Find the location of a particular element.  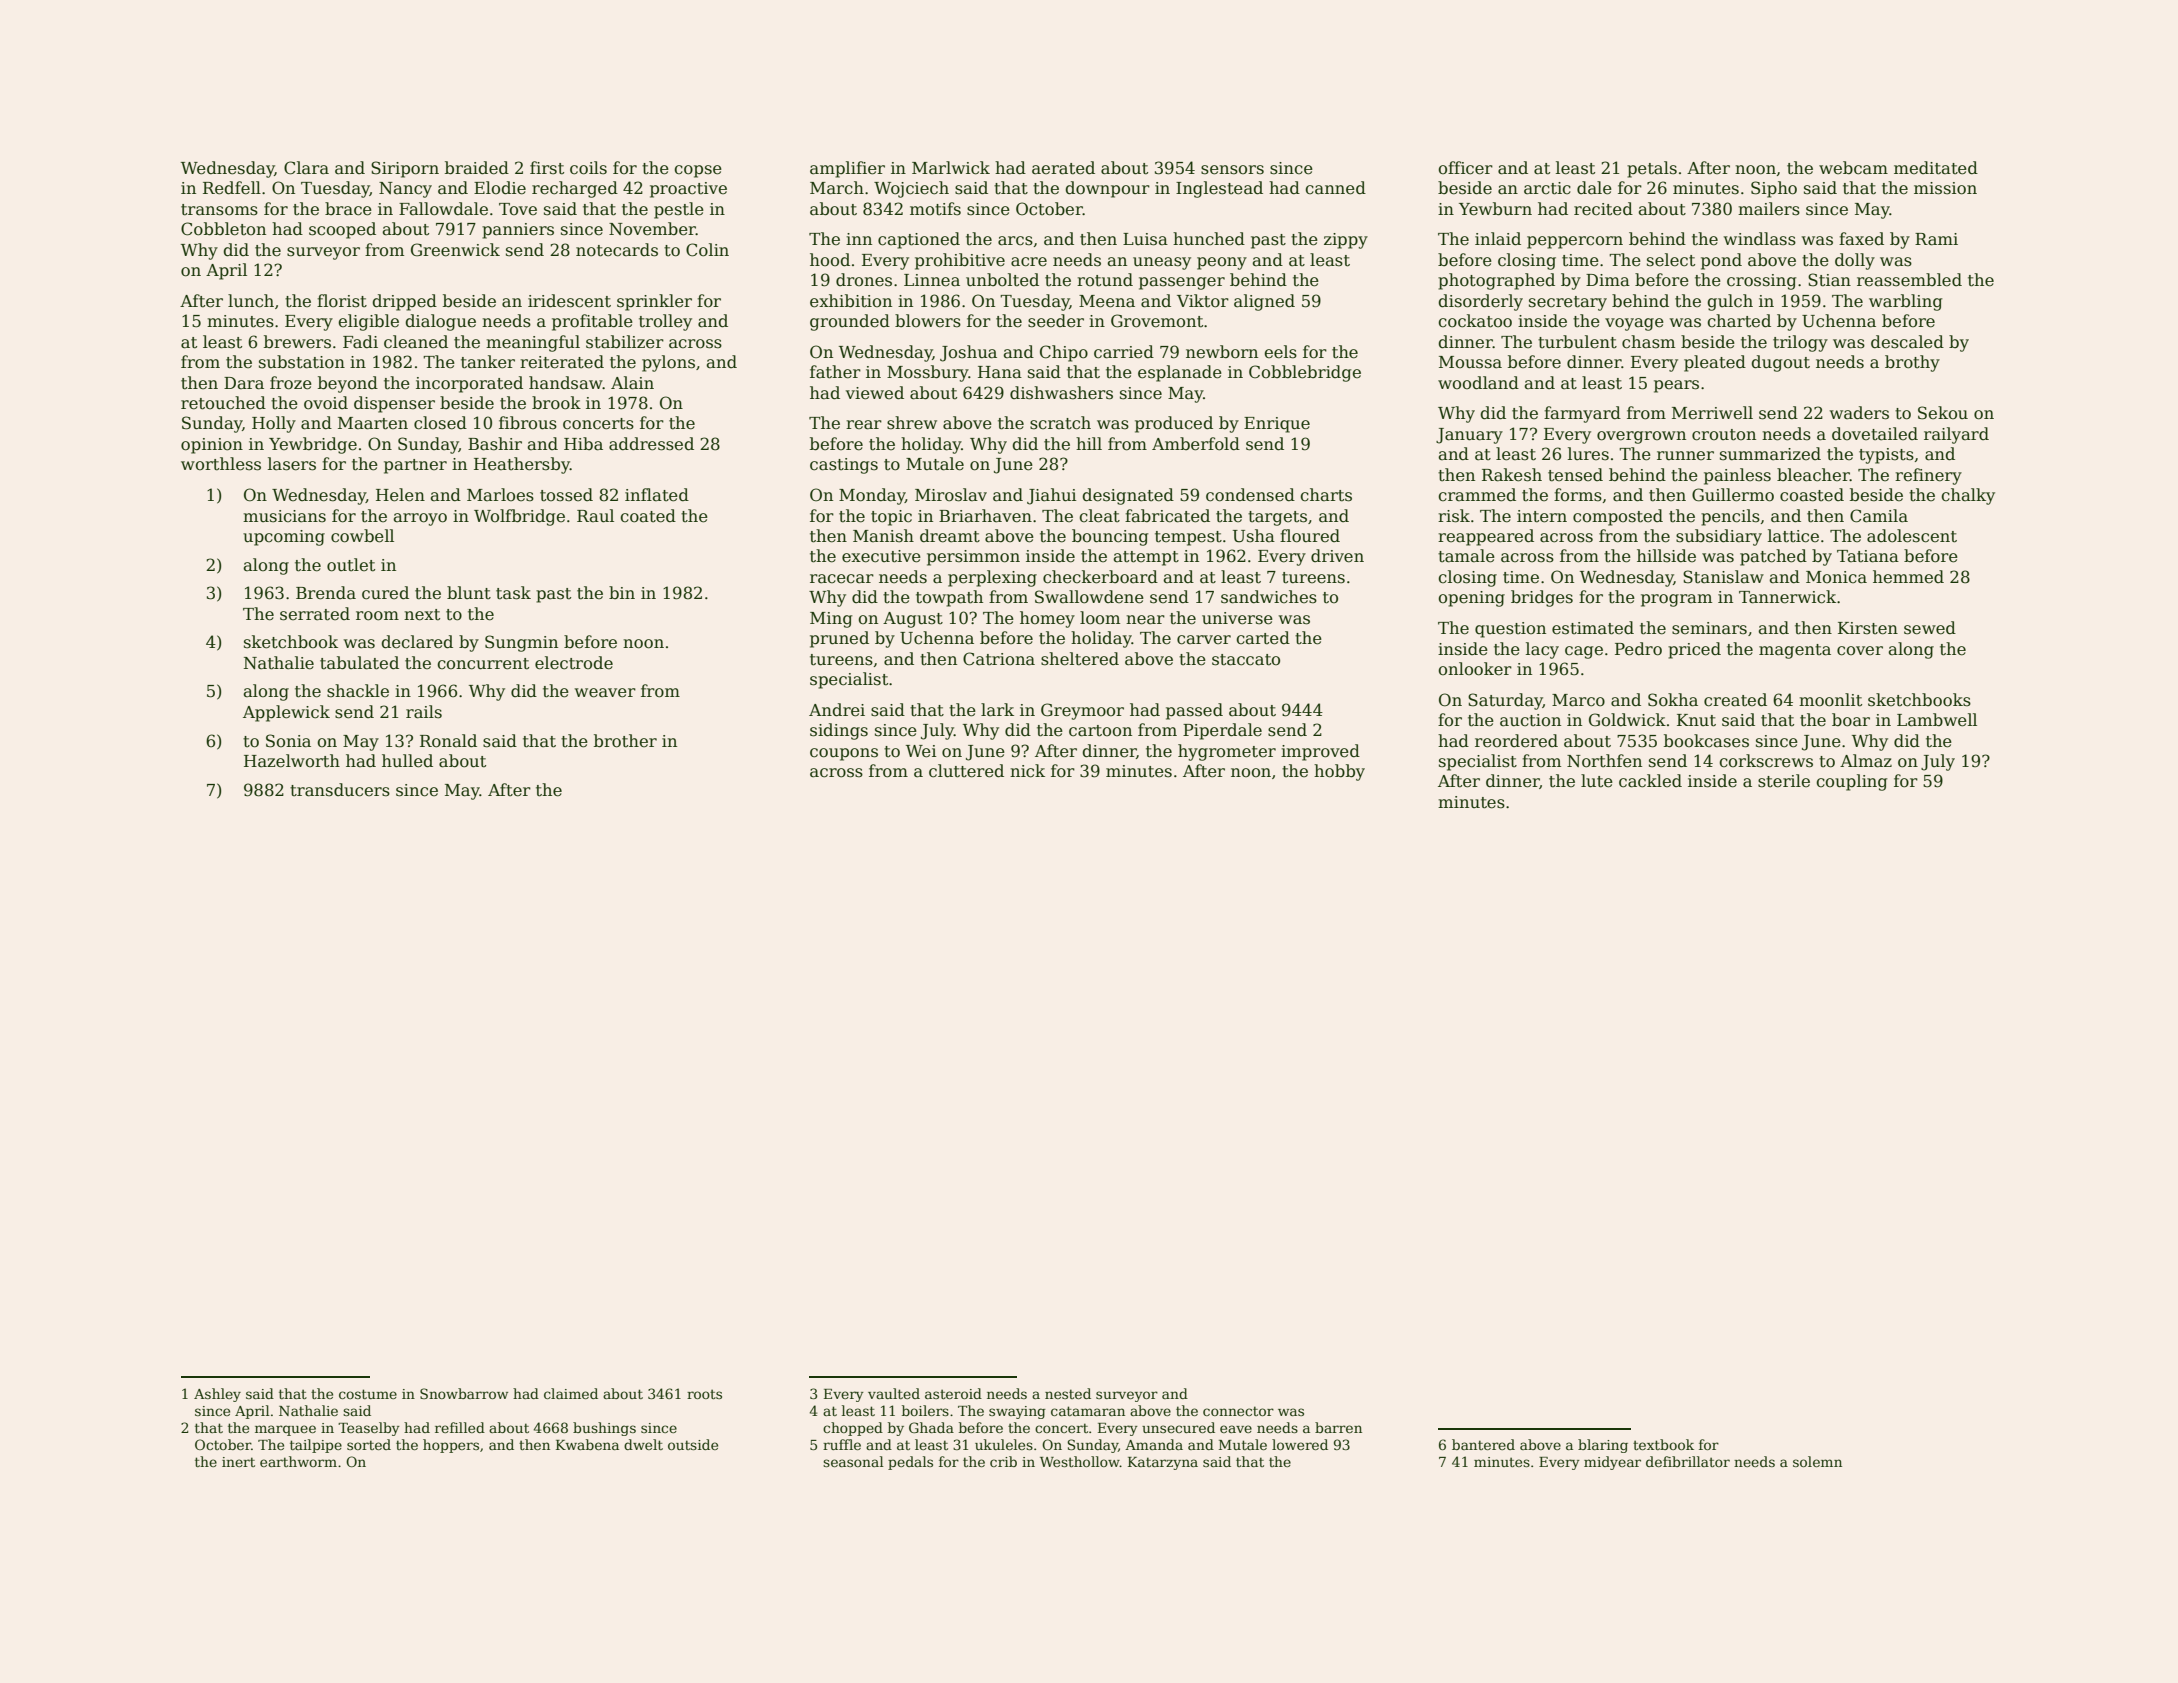

Ronald is located at coordinates (448, 741).
